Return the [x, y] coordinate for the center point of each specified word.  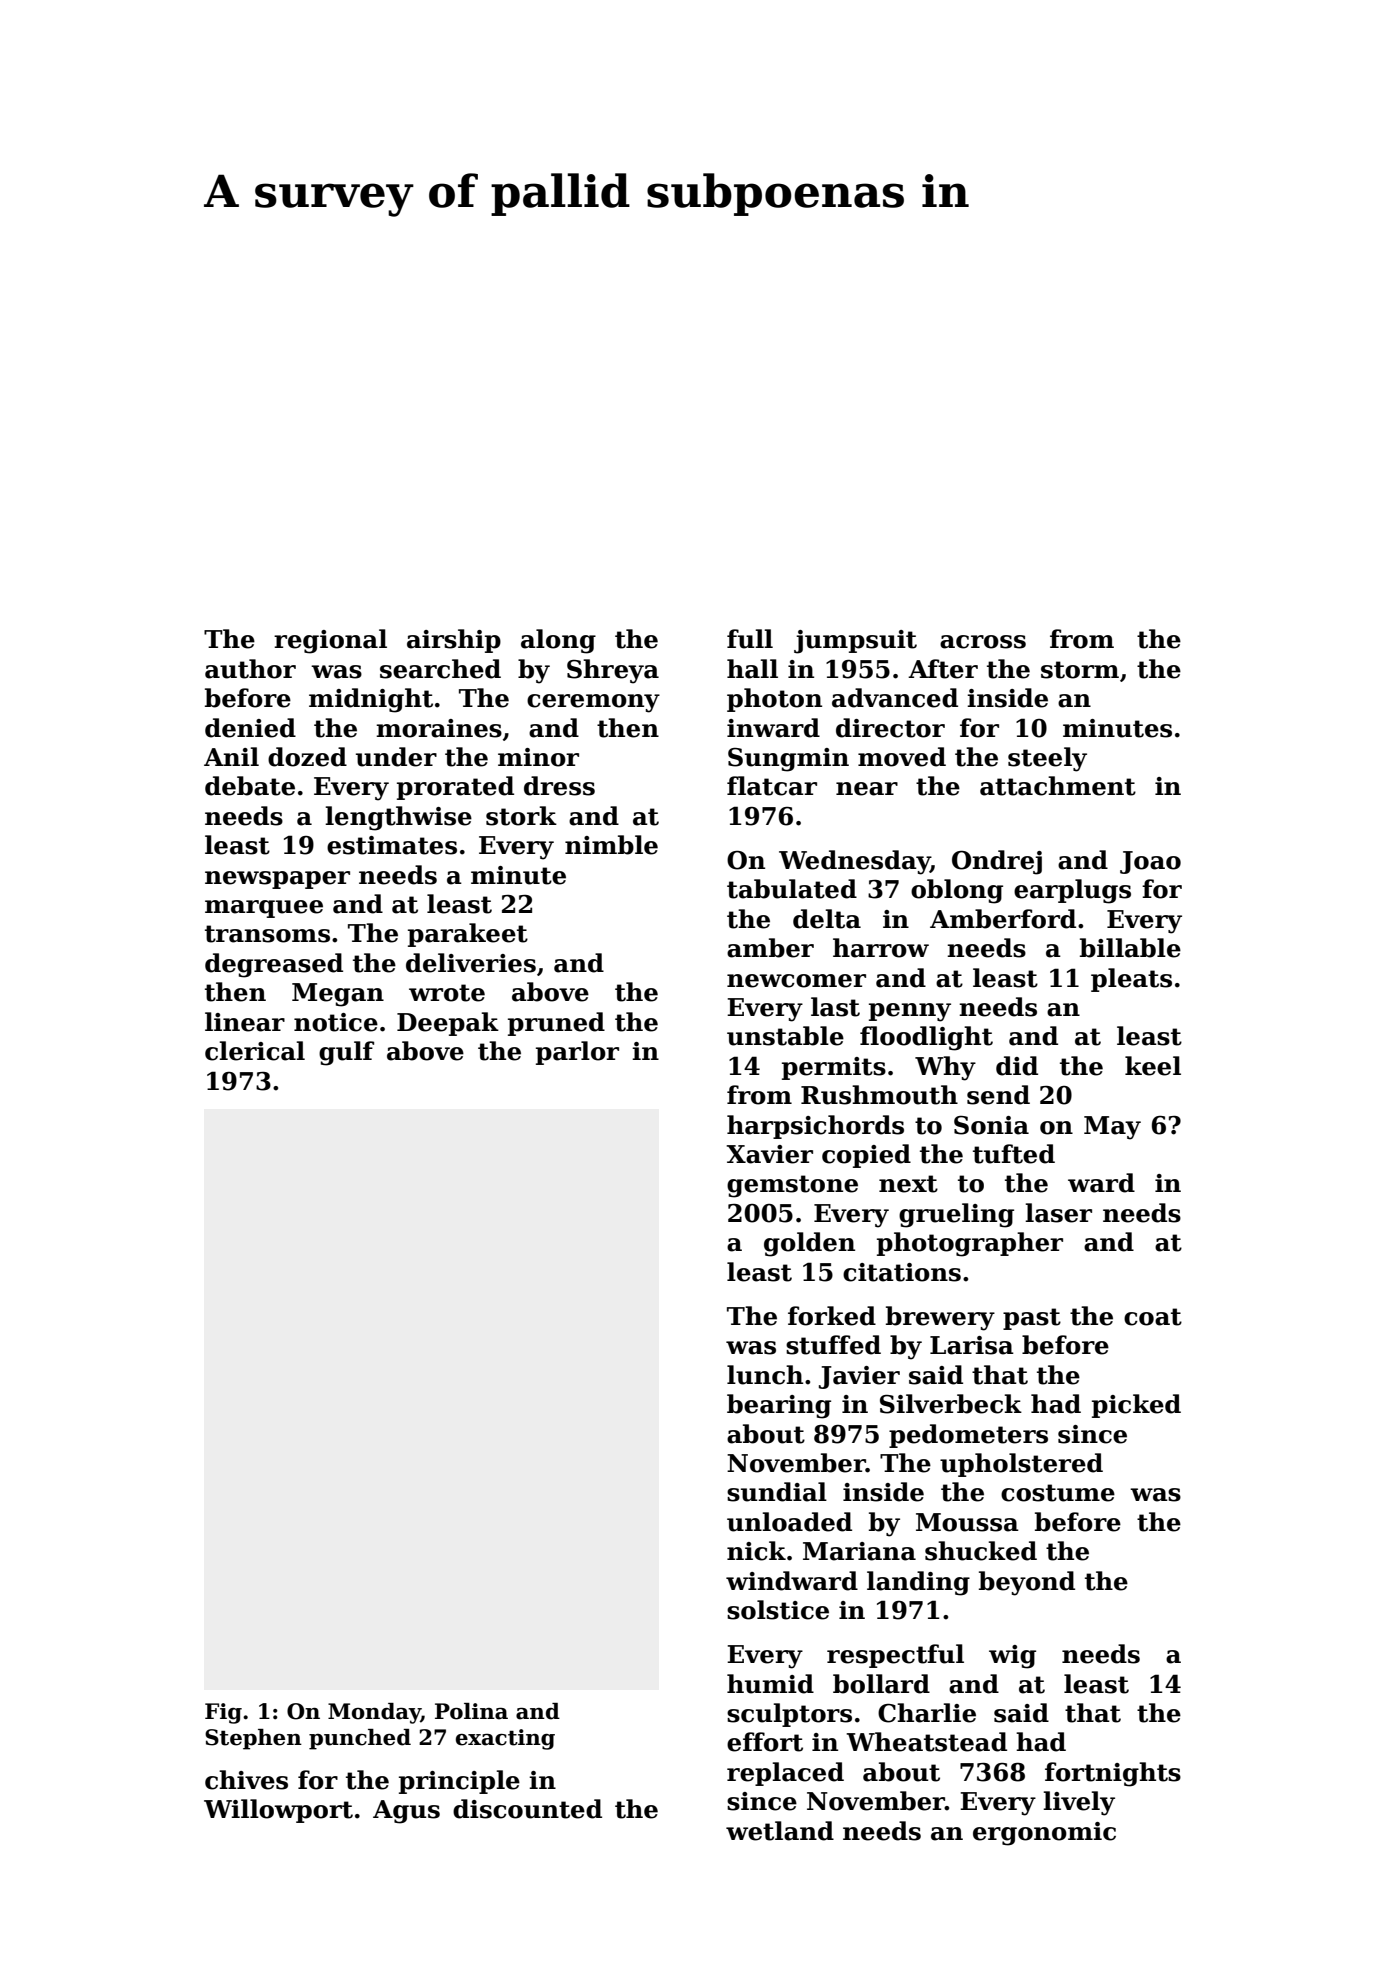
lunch [765, 1375]
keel [1153, 1066]
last [835, 1007]
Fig [223, 1713]
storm [1080, 670]
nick [756, 1551]
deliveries [471, 963]
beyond [1027, 1583]
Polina [471, 1711]
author [250, 669]
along [558, 641]
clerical [255, 1051]
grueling [956, 1215]
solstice [778, 1610]
